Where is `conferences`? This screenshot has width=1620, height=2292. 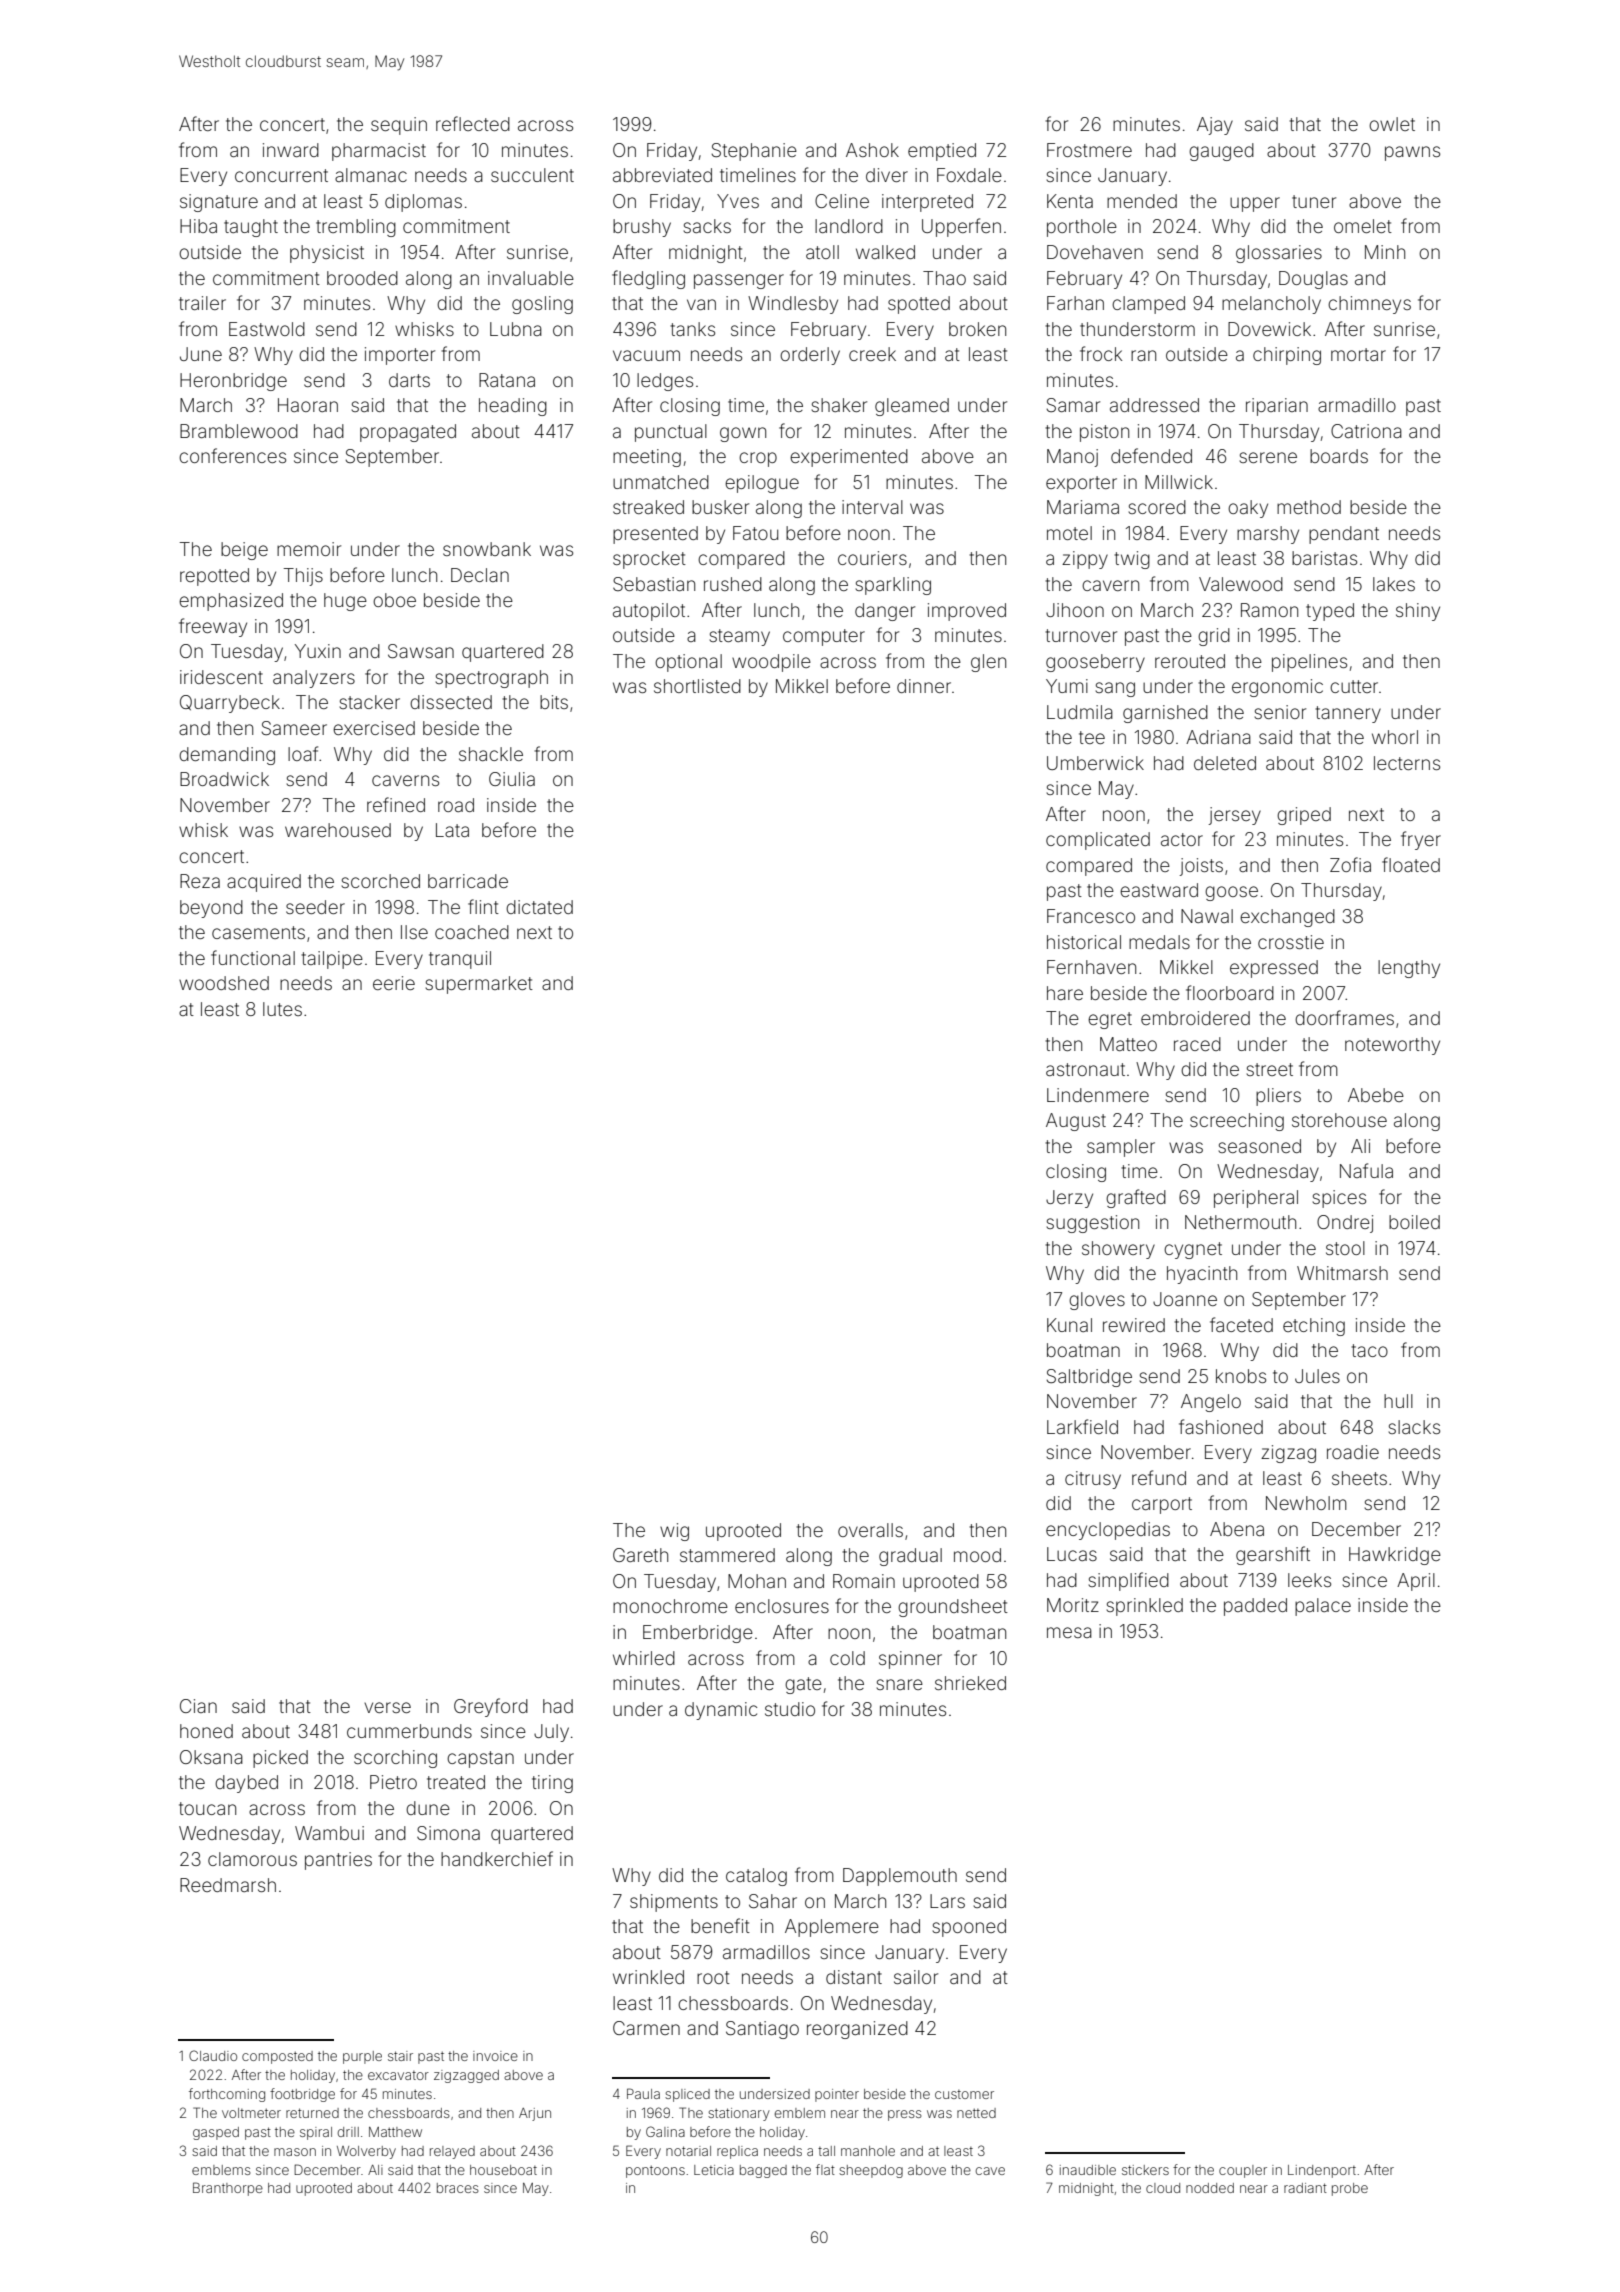
conferences is located at coordinates (232, 455).
